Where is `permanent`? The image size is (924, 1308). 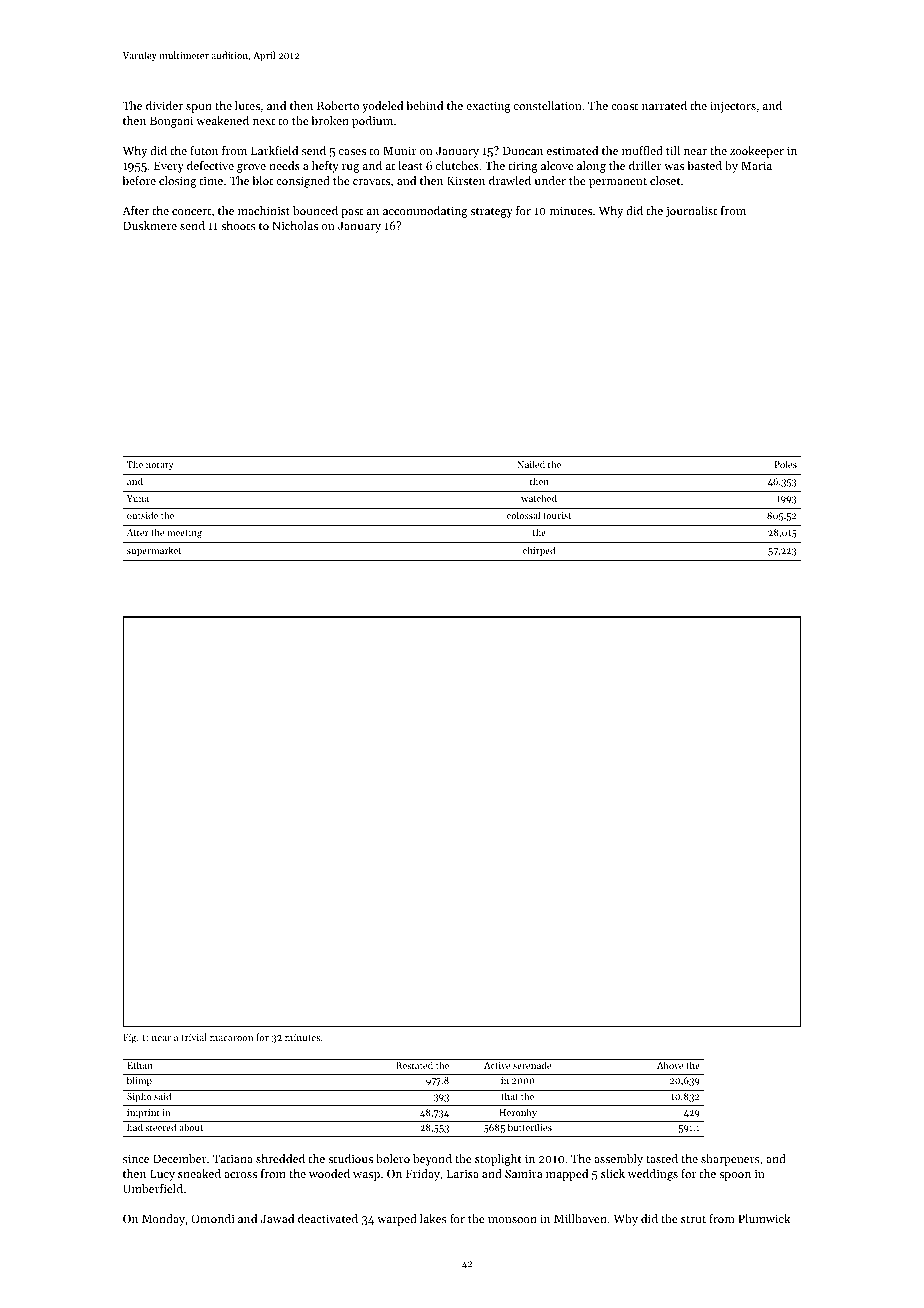
permanent is located at coordinates (618, 183).
